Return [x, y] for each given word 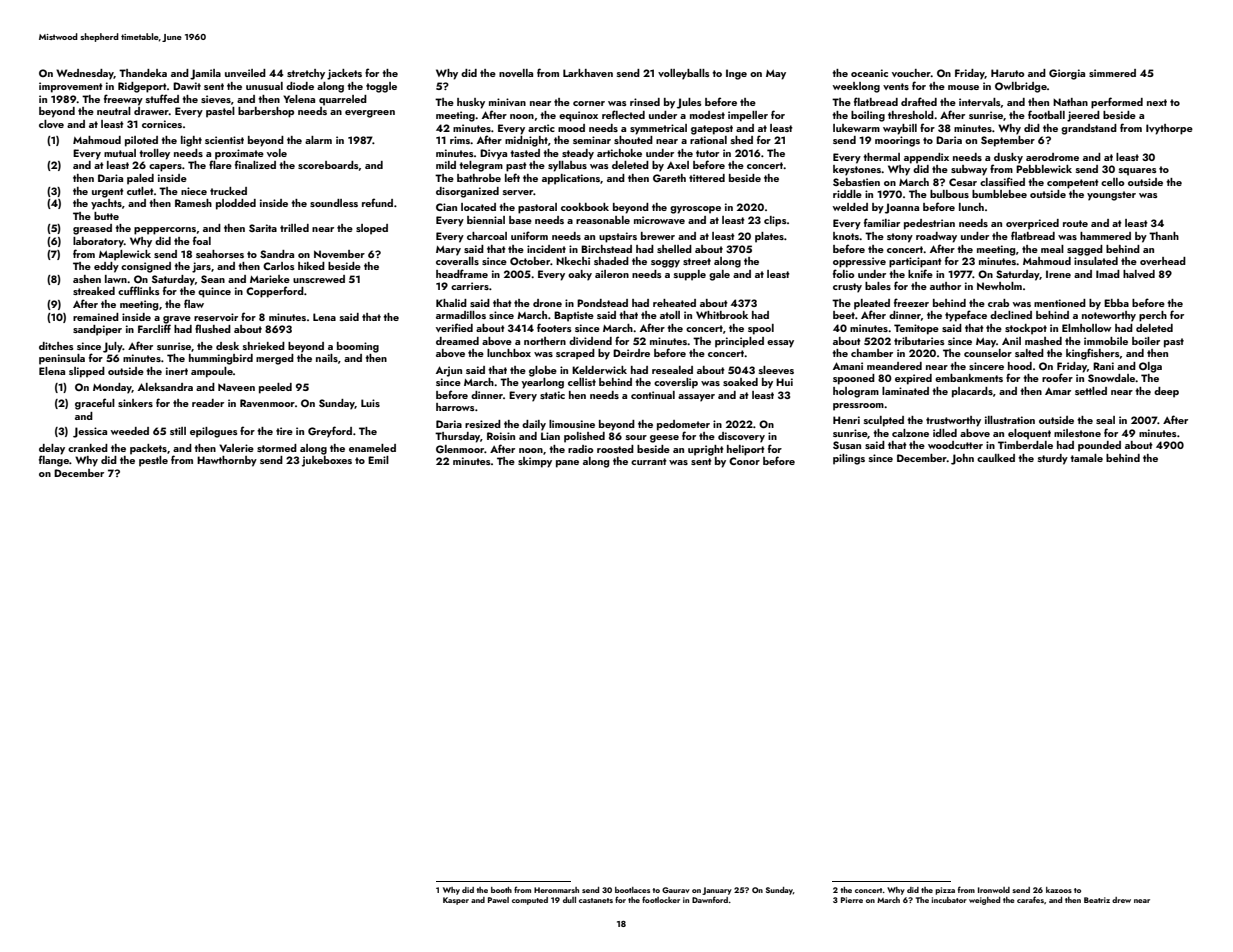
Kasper [456, 901]
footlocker [661, 899]
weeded [130, 431]
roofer [1057, 377]
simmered [1112, 73]
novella [516, 73]
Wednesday [85, 74]
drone [547, 303]
